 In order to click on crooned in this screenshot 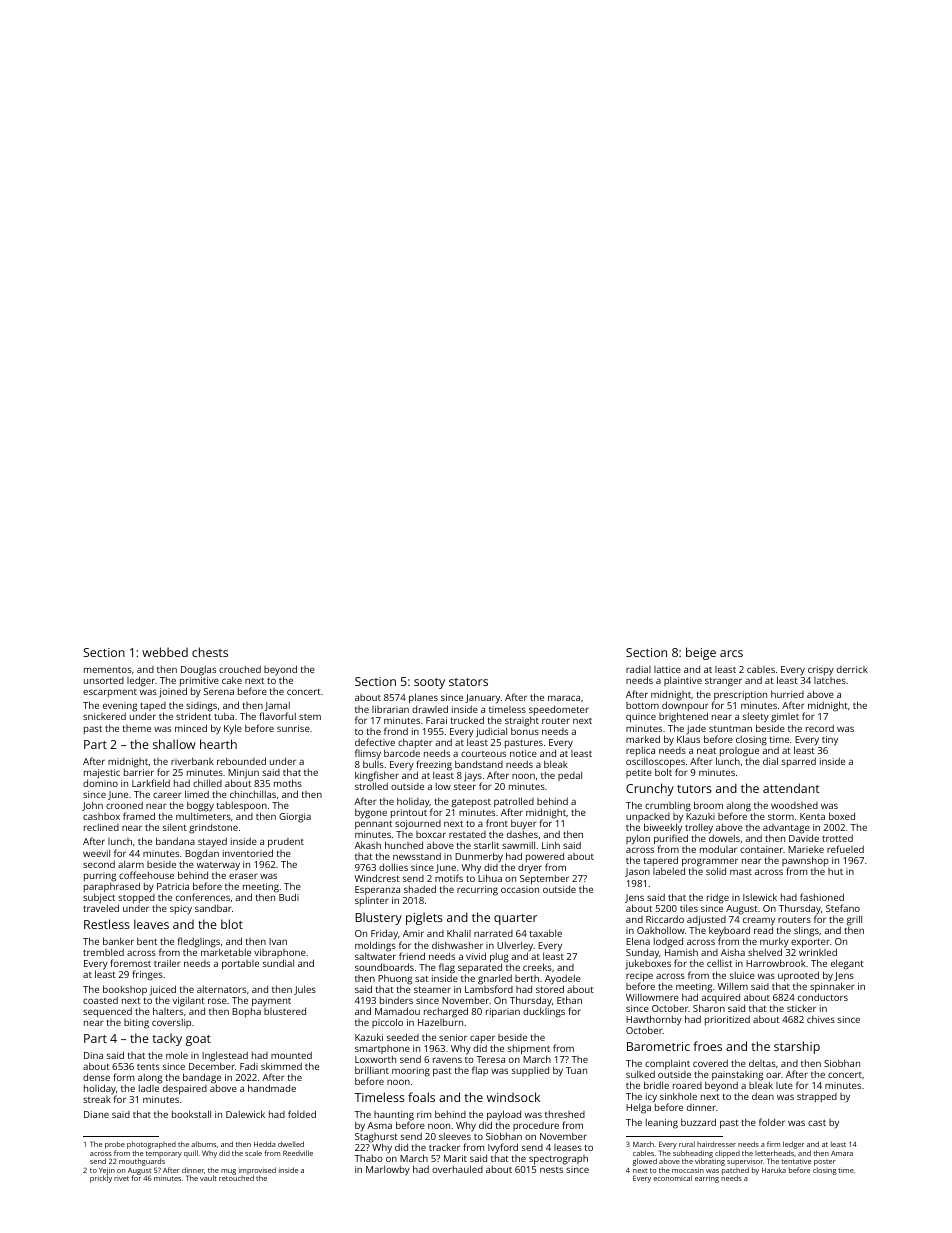, I will do `click(124, 805)`.
